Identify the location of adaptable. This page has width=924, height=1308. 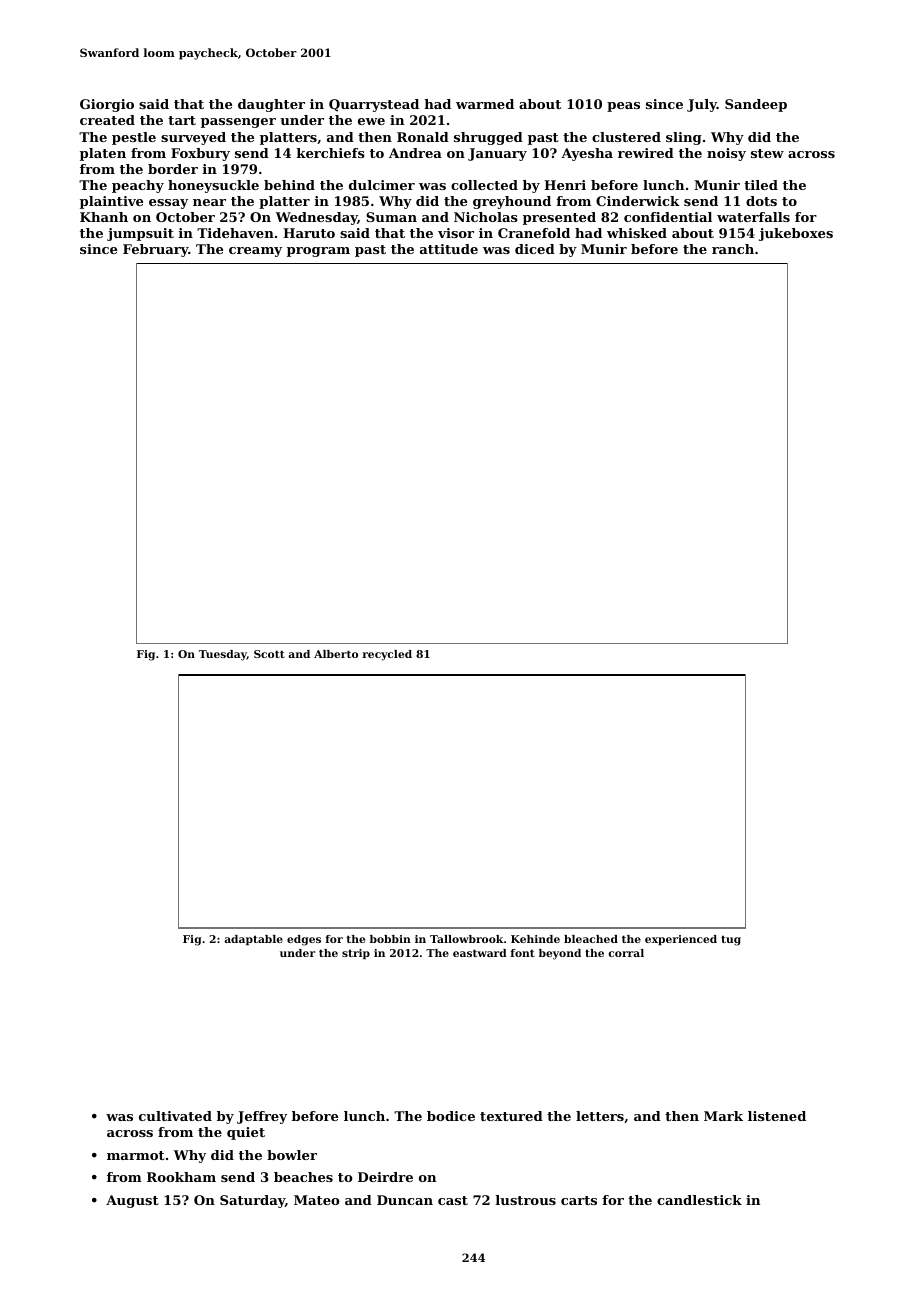
(253, 940).
